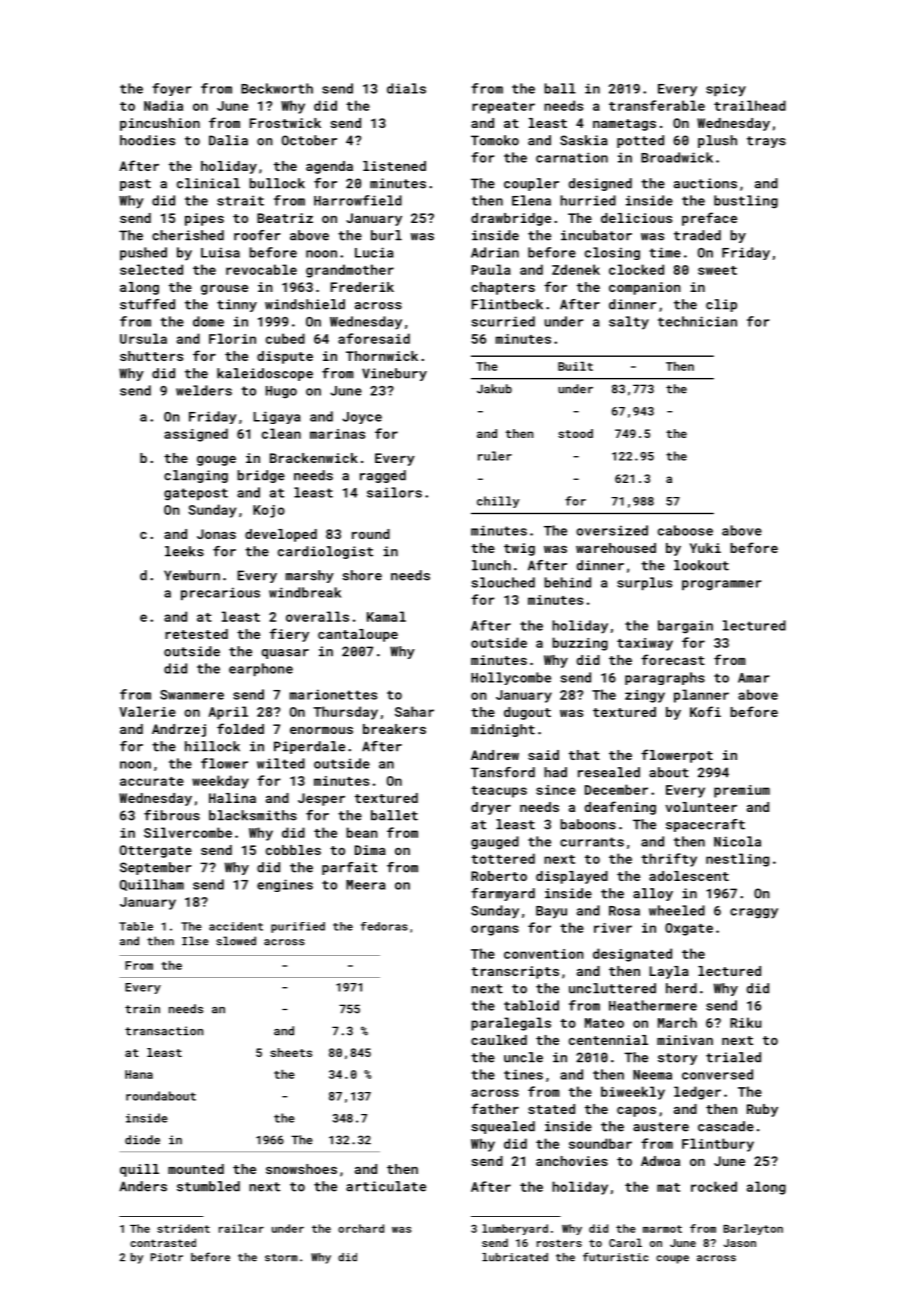  Describe the element at coordinates (620, 808) in the image. I see `deafening` at that location.
